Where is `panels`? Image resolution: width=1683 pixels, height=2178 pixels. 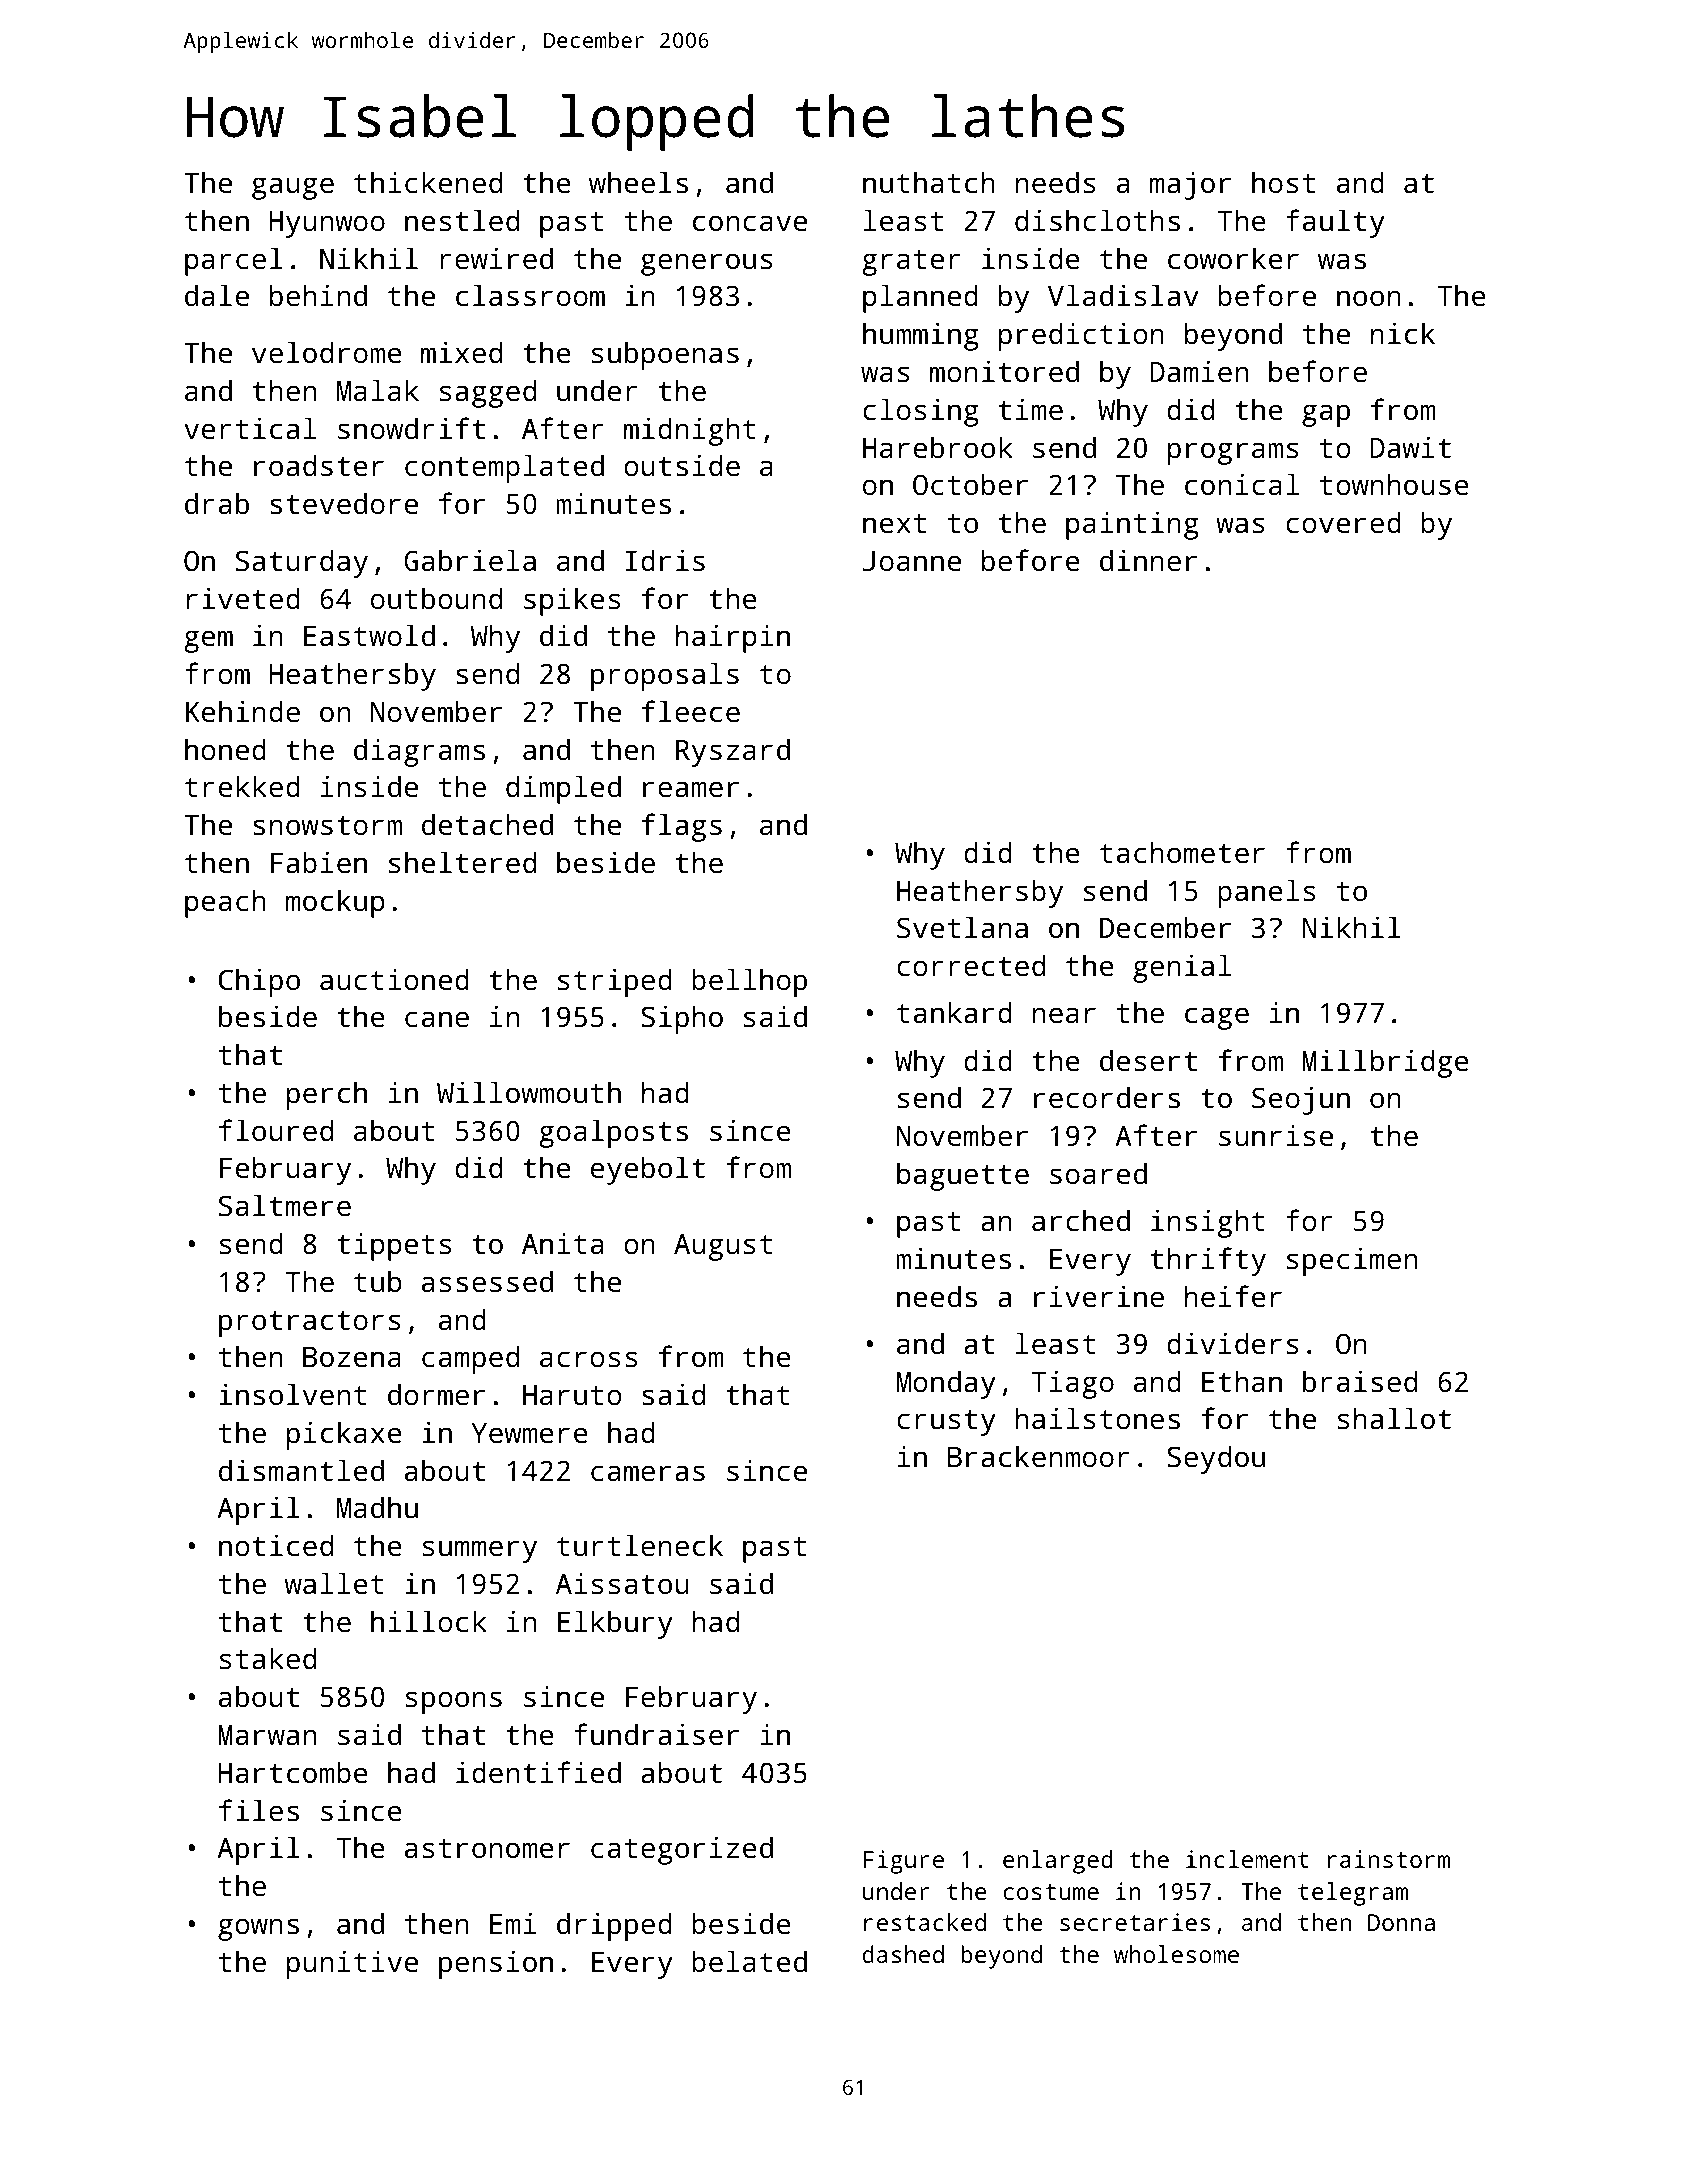
panels is located at coordinates (1266, 893).
